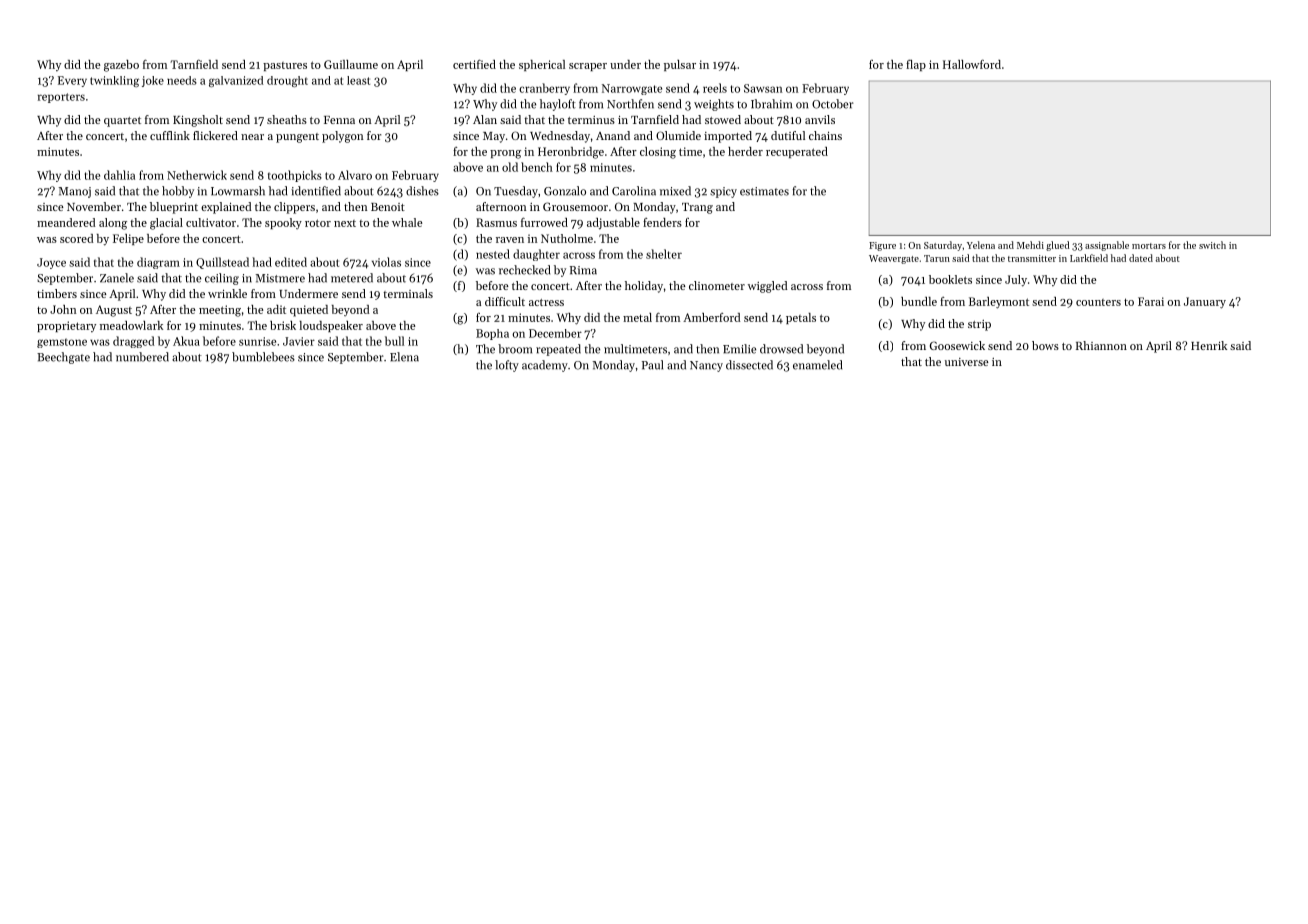 The width and height of the screenshot is (1308, 924). I want to click on reporters, so click(61, 98).
